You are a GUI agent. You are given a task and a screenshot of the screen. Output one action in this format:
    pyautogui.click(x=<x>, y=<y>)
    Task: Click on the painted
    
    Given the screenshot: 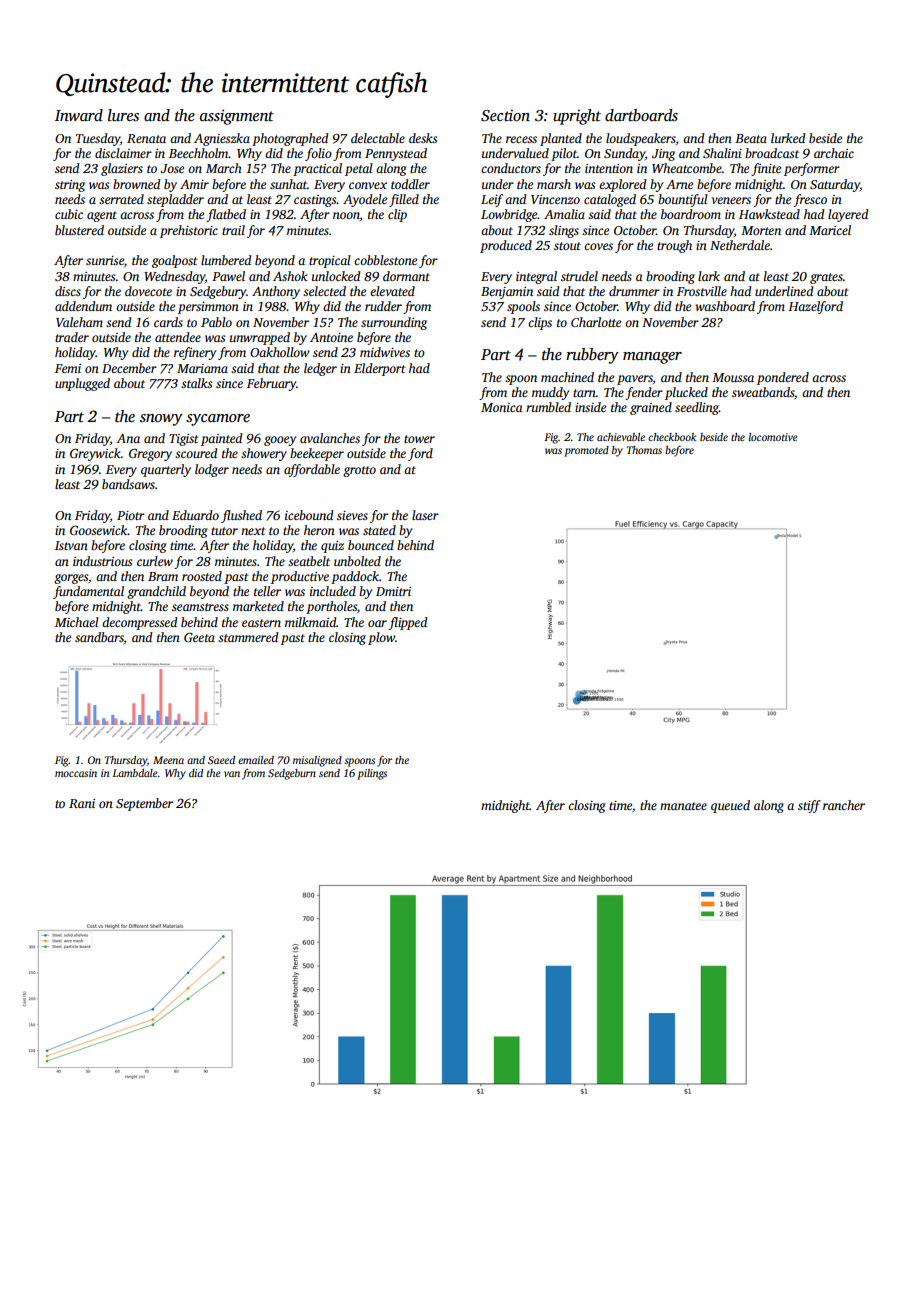 What is the action you would take?
    pyautogui.click(x=222, y=439)
